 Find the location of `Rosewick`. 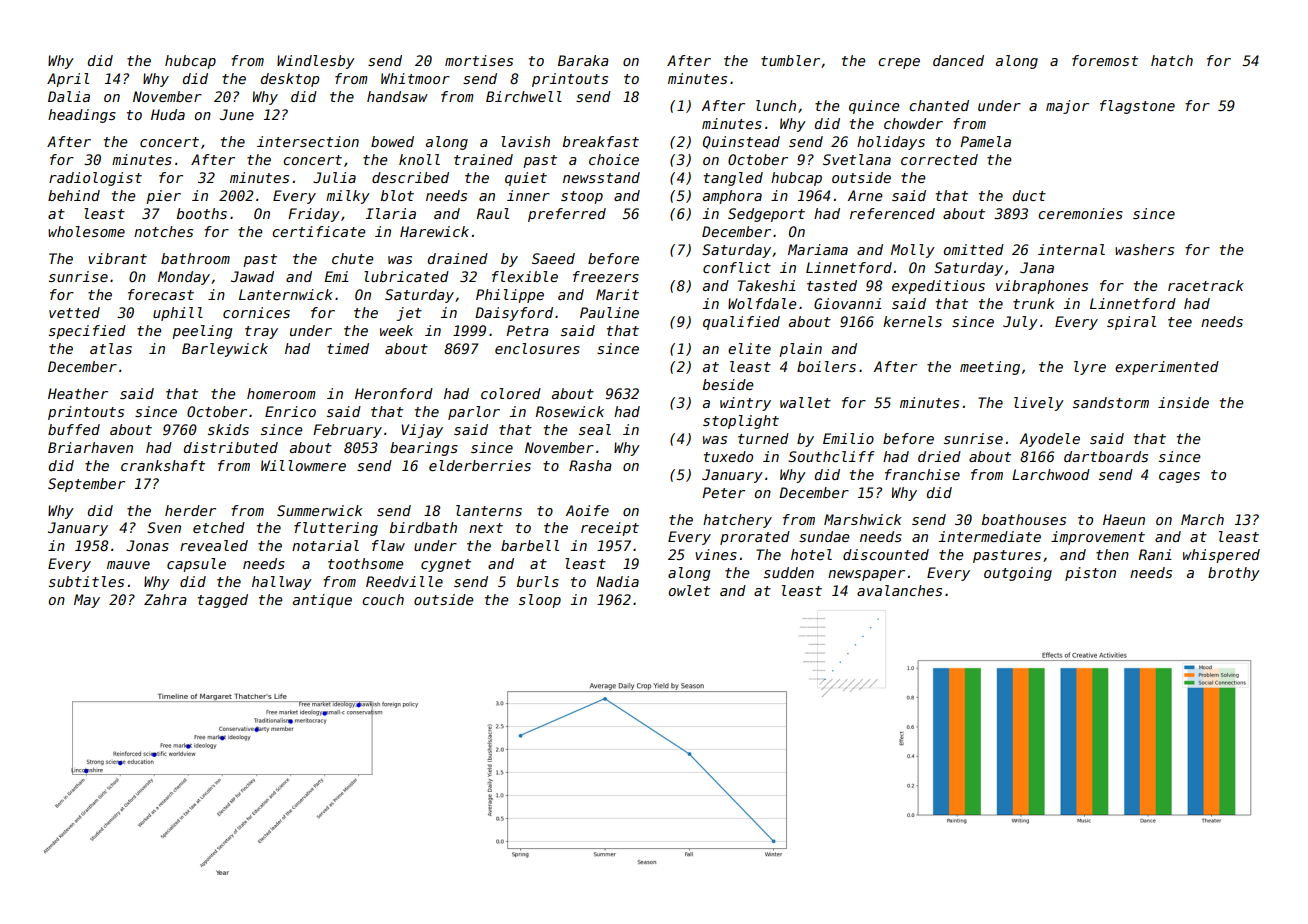

Rosewick is located at coordinates (570, 411).
